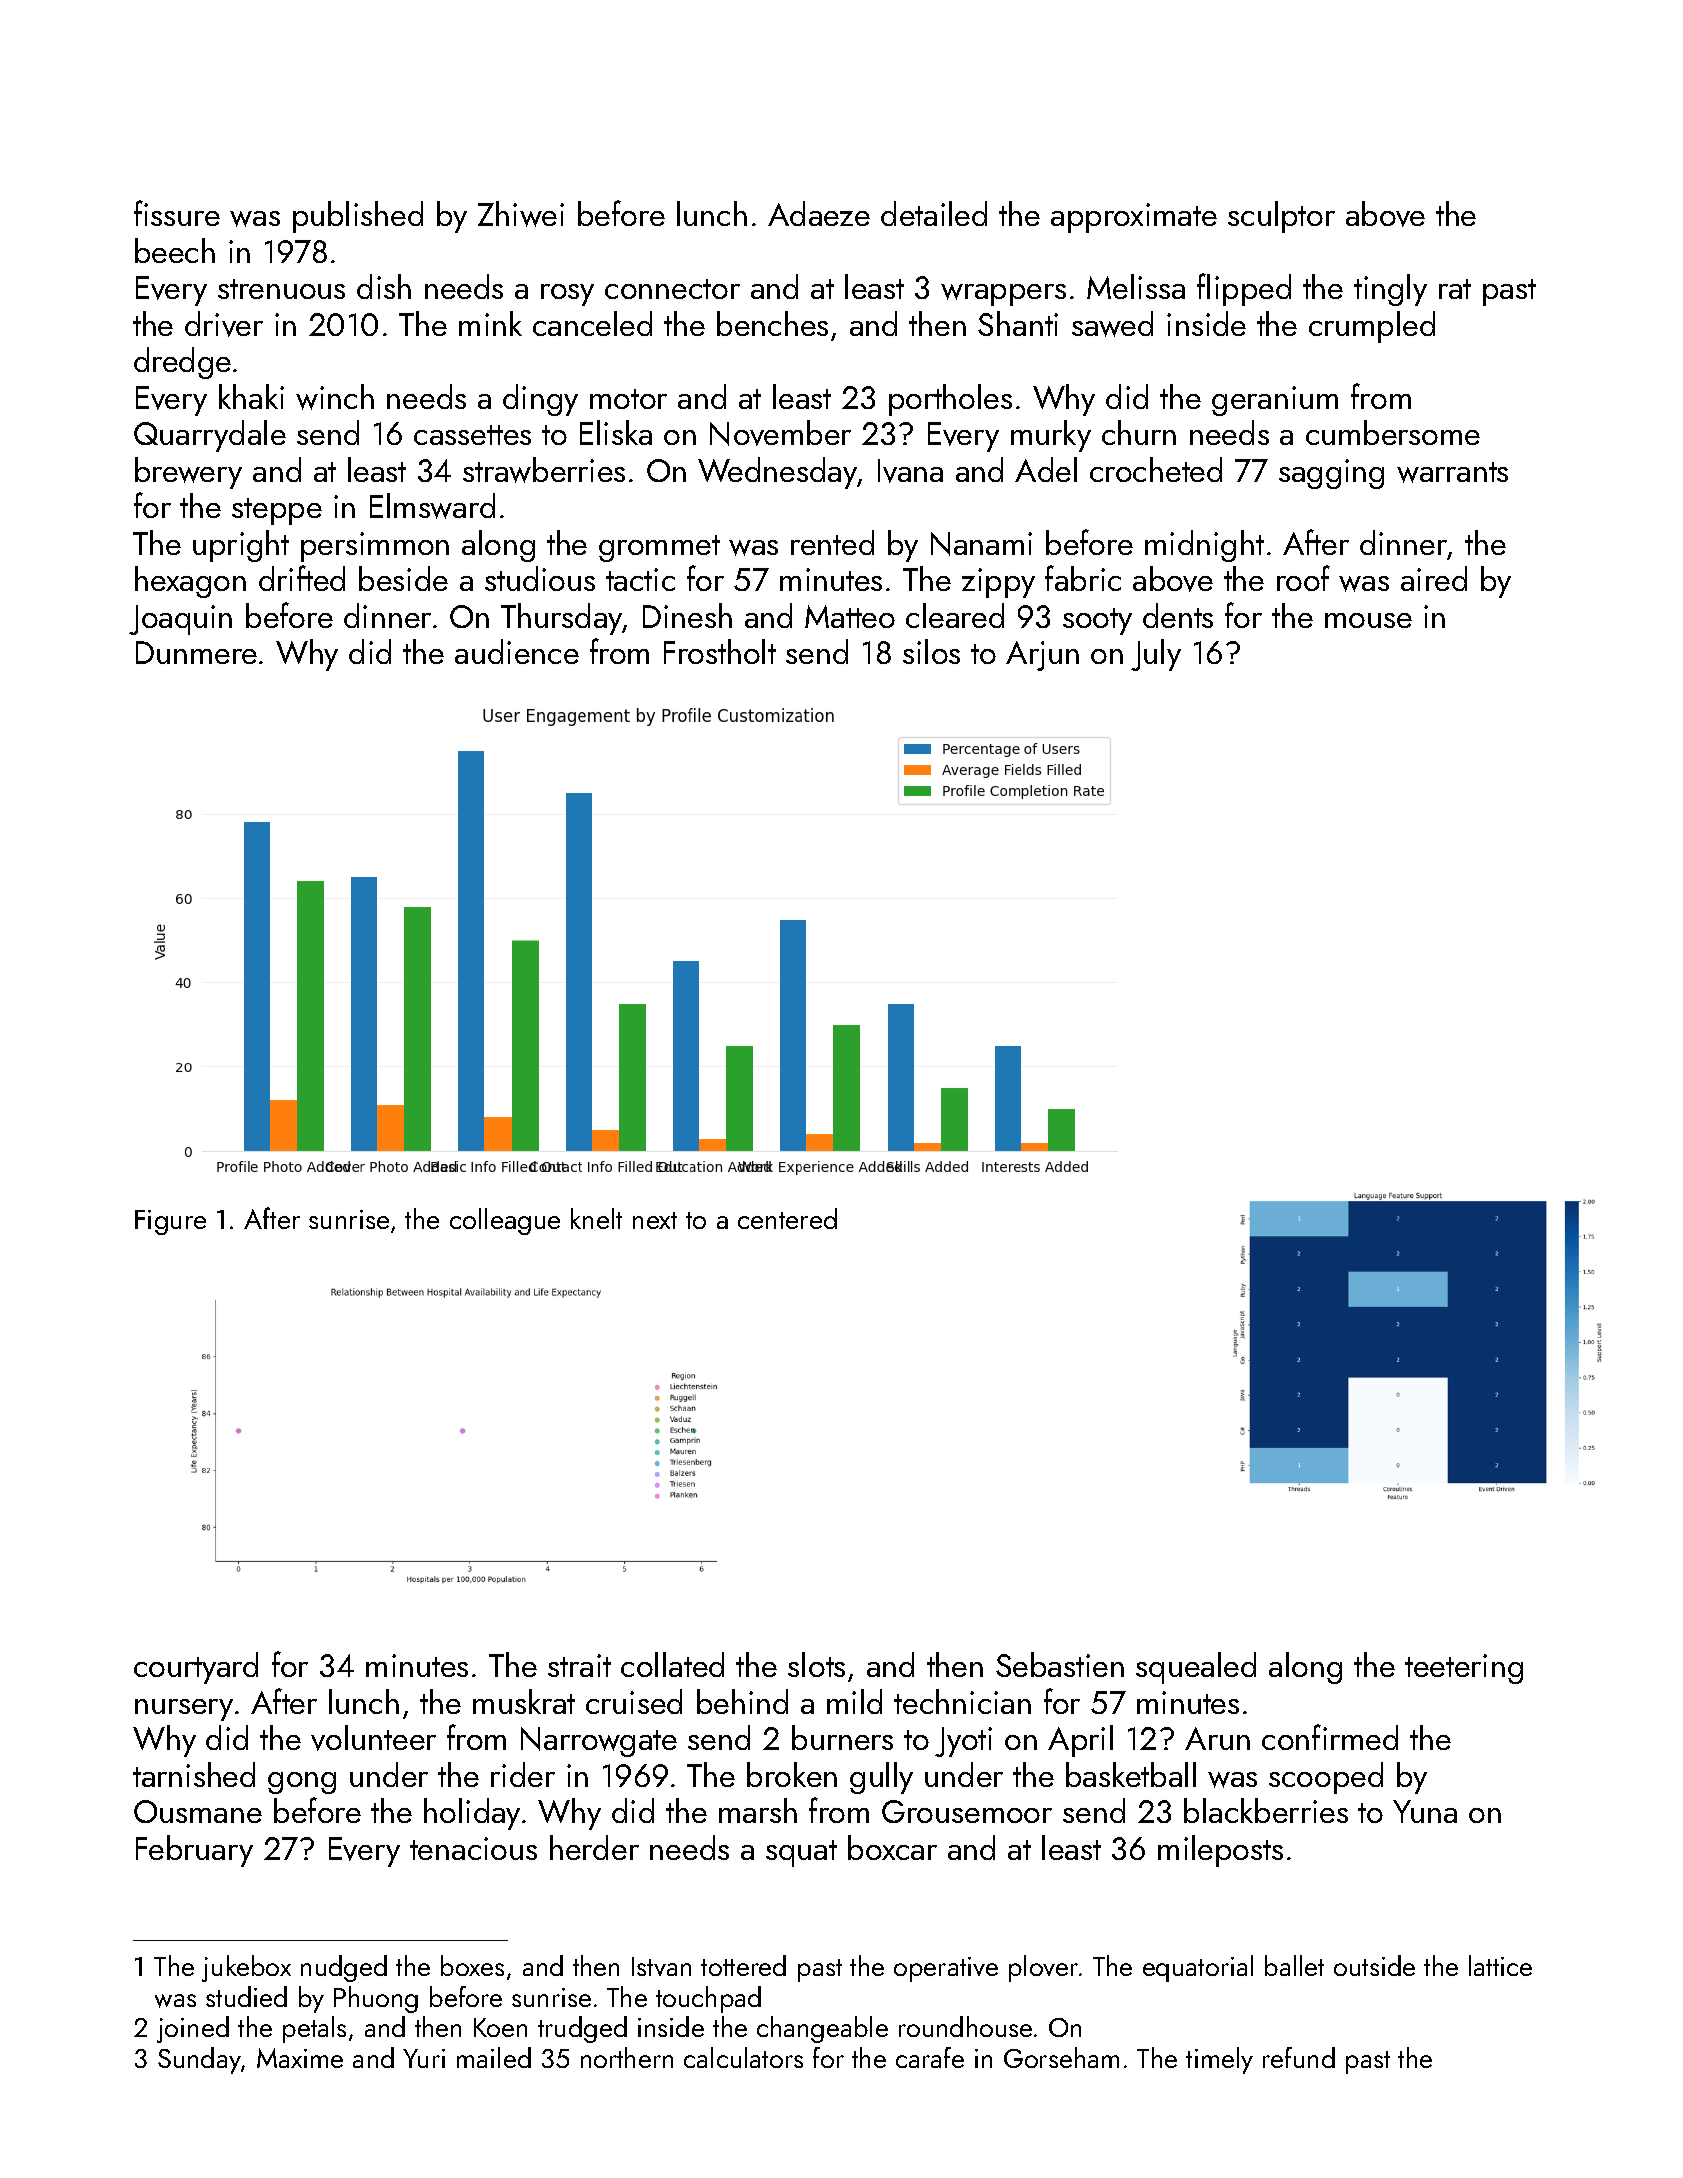  I want to click on Dinesh, so click(687, 615).
